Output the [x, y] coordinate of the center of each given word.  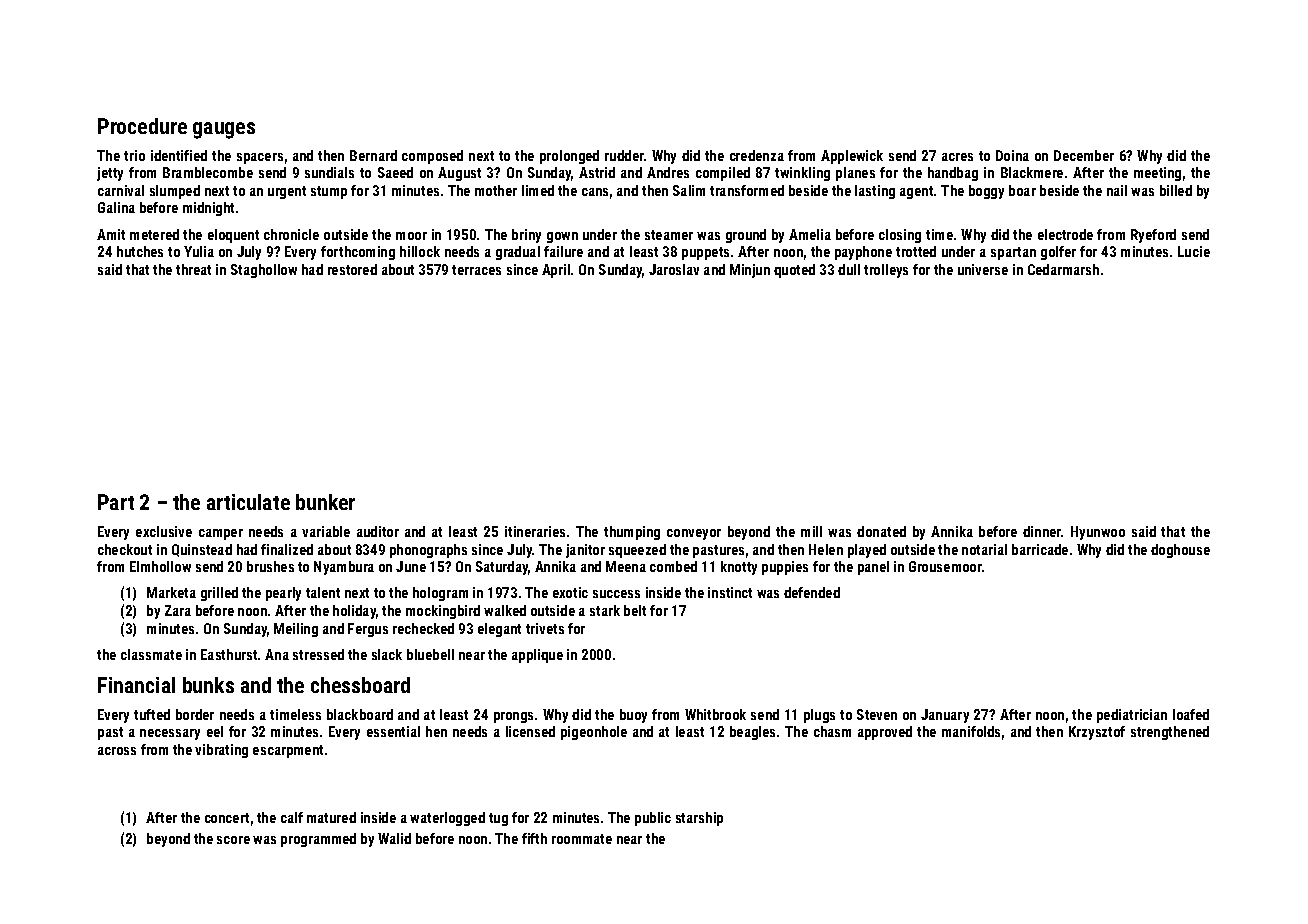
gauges [224, 130]
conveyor [694, 534]
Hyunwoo [1098, 533]
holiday [354, 612]
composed [432, 157]
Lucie [1194, 251]
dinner [1042, 531]
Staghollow [264, 271]
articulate [248, 502]
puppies [785, 568]
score [233, 840]
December [1084, 155]
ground [746, 236]
